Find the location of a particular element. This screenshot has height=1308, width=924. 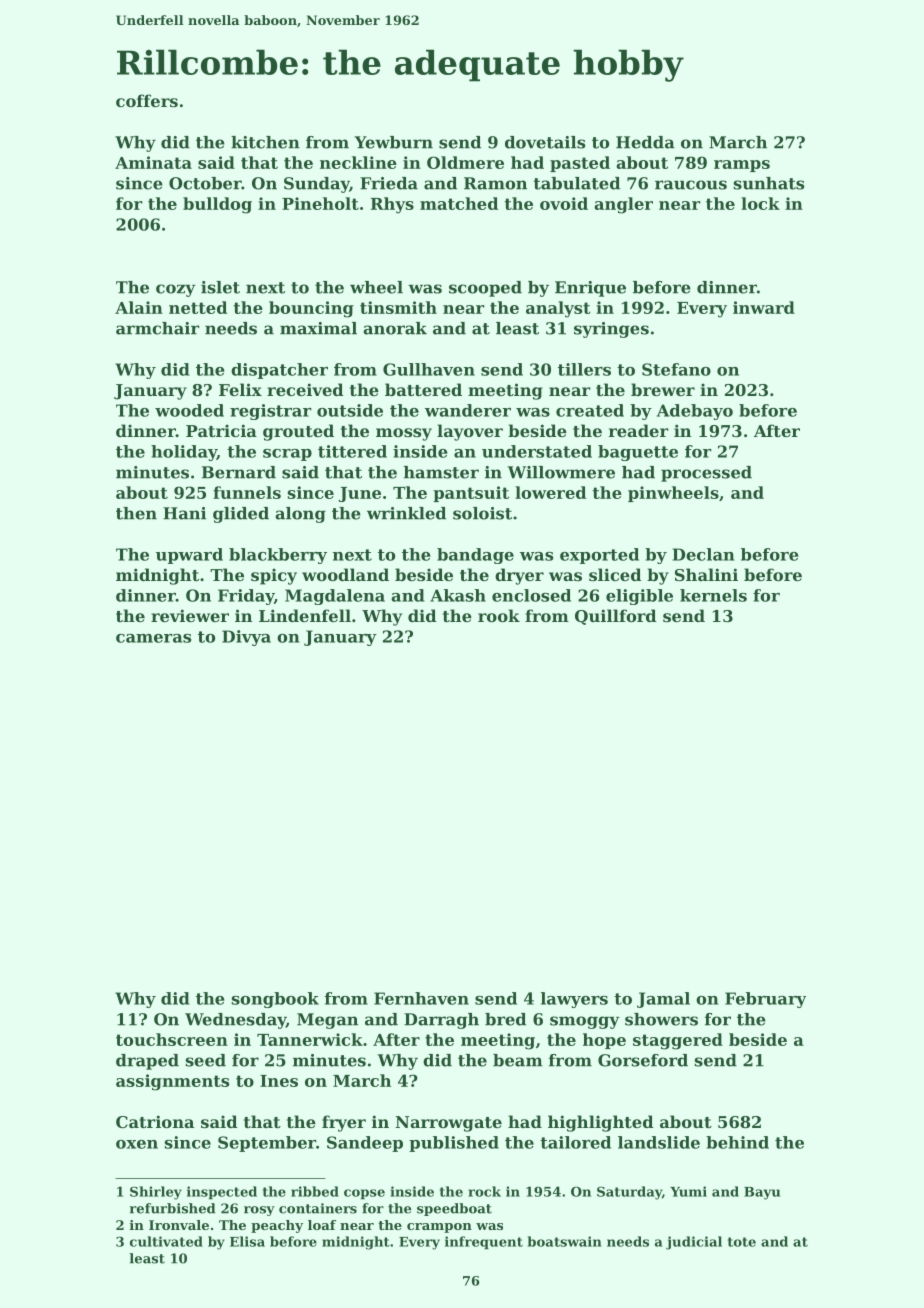

ramps is located at coordinates (742, 166).
